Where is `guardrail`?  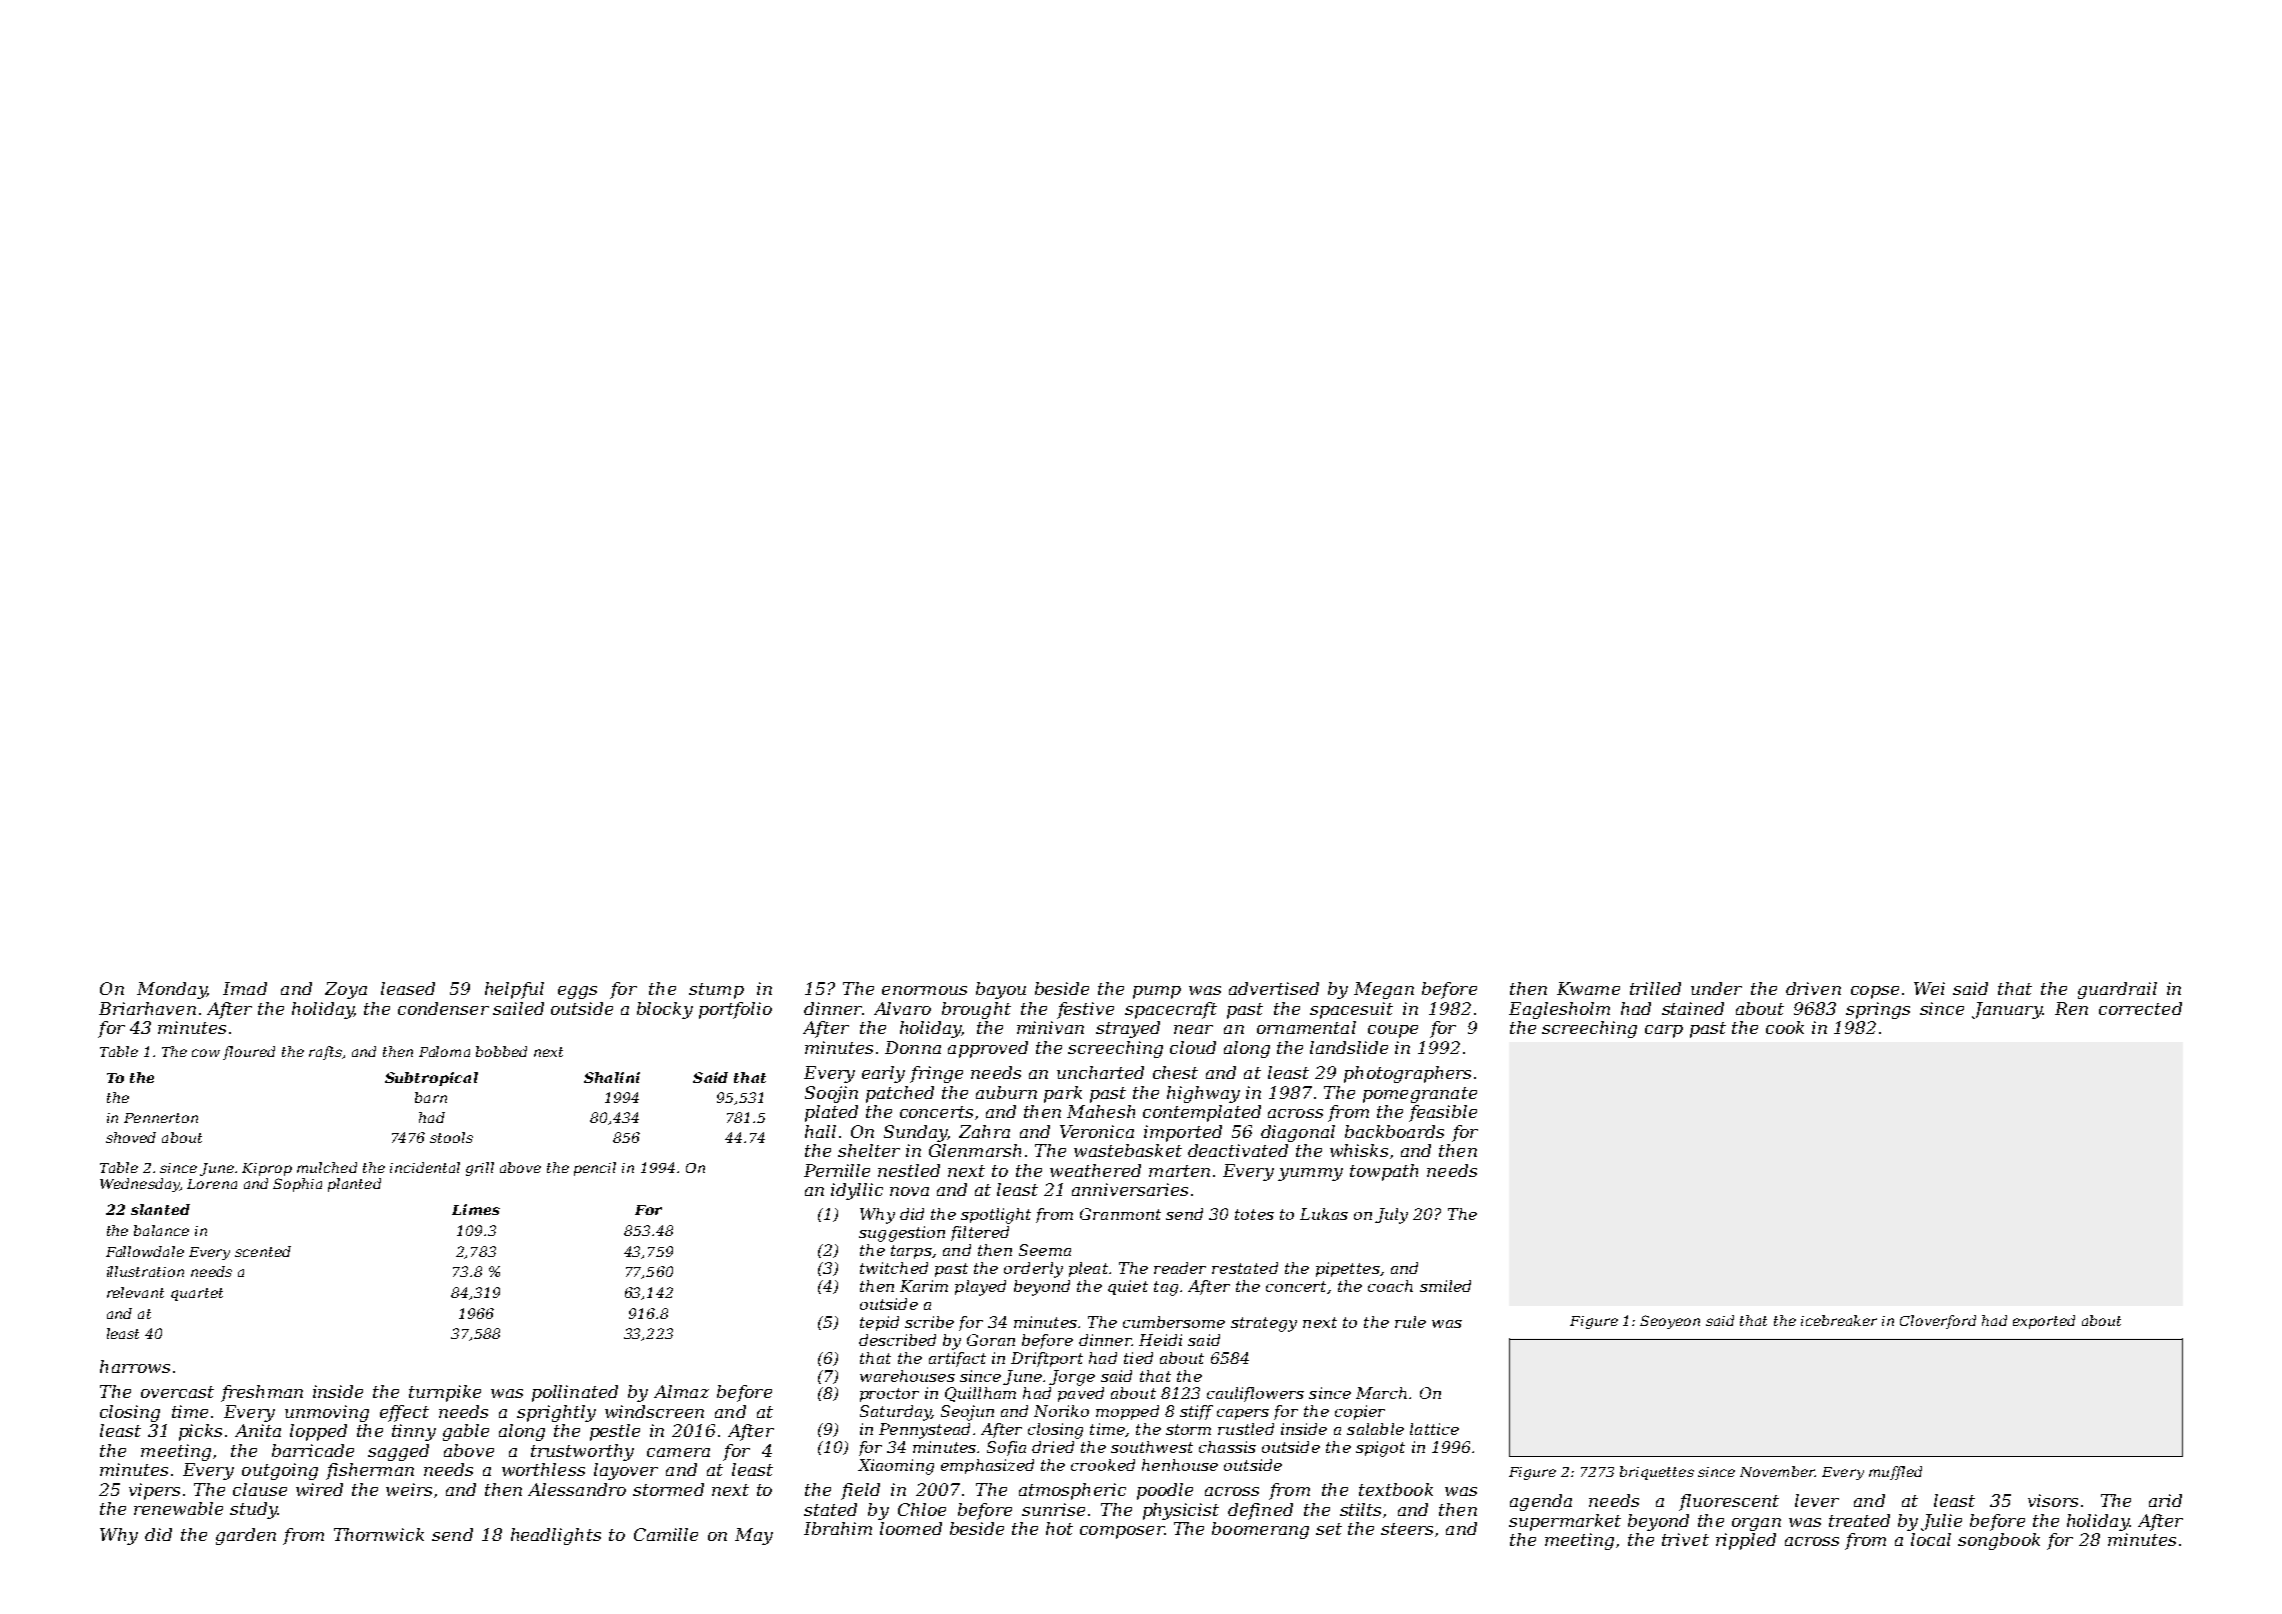
guardrail is located at coordinates (2117, 990).
